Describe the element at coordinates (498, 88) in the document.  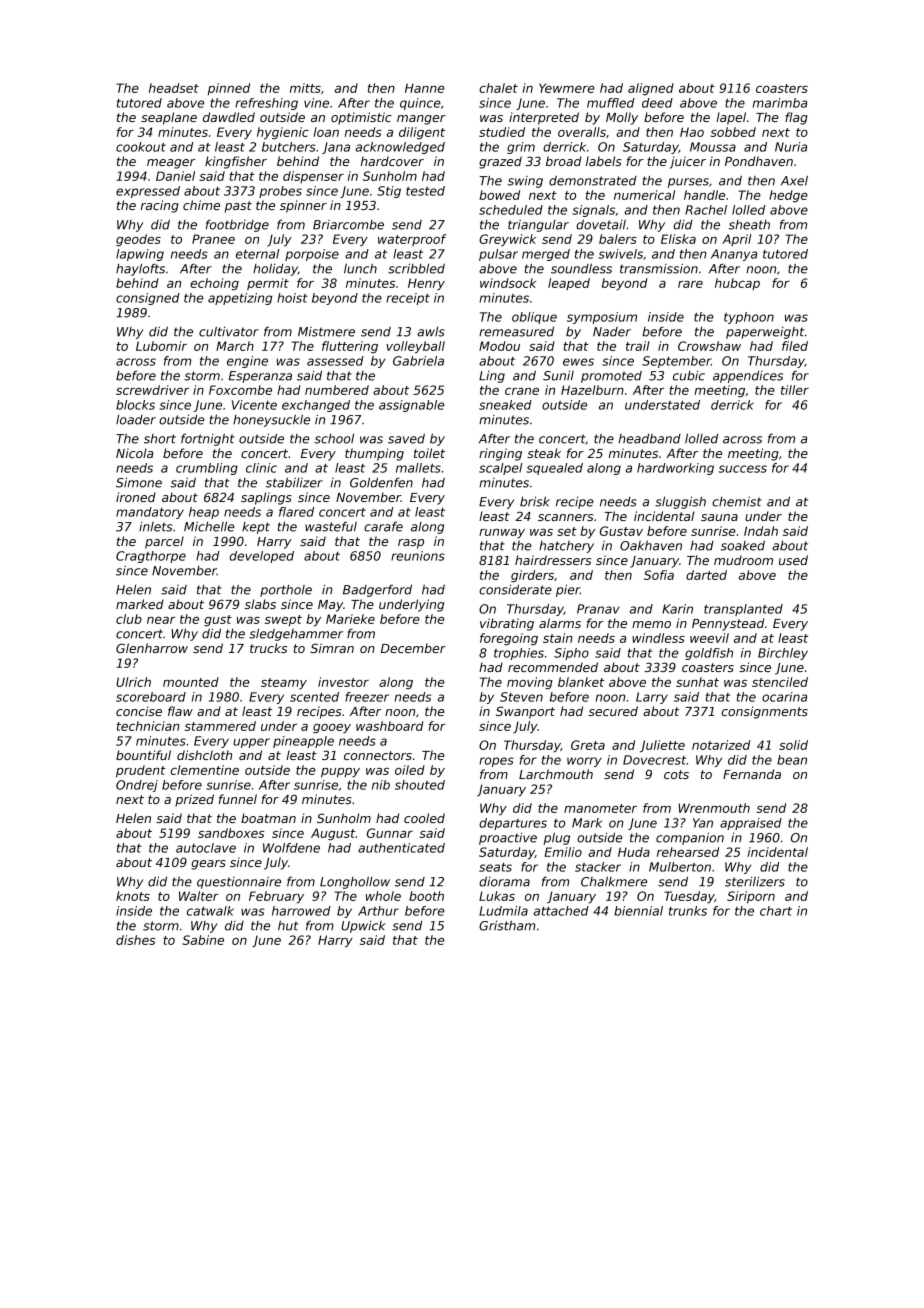
I see `chalet` at that location.
